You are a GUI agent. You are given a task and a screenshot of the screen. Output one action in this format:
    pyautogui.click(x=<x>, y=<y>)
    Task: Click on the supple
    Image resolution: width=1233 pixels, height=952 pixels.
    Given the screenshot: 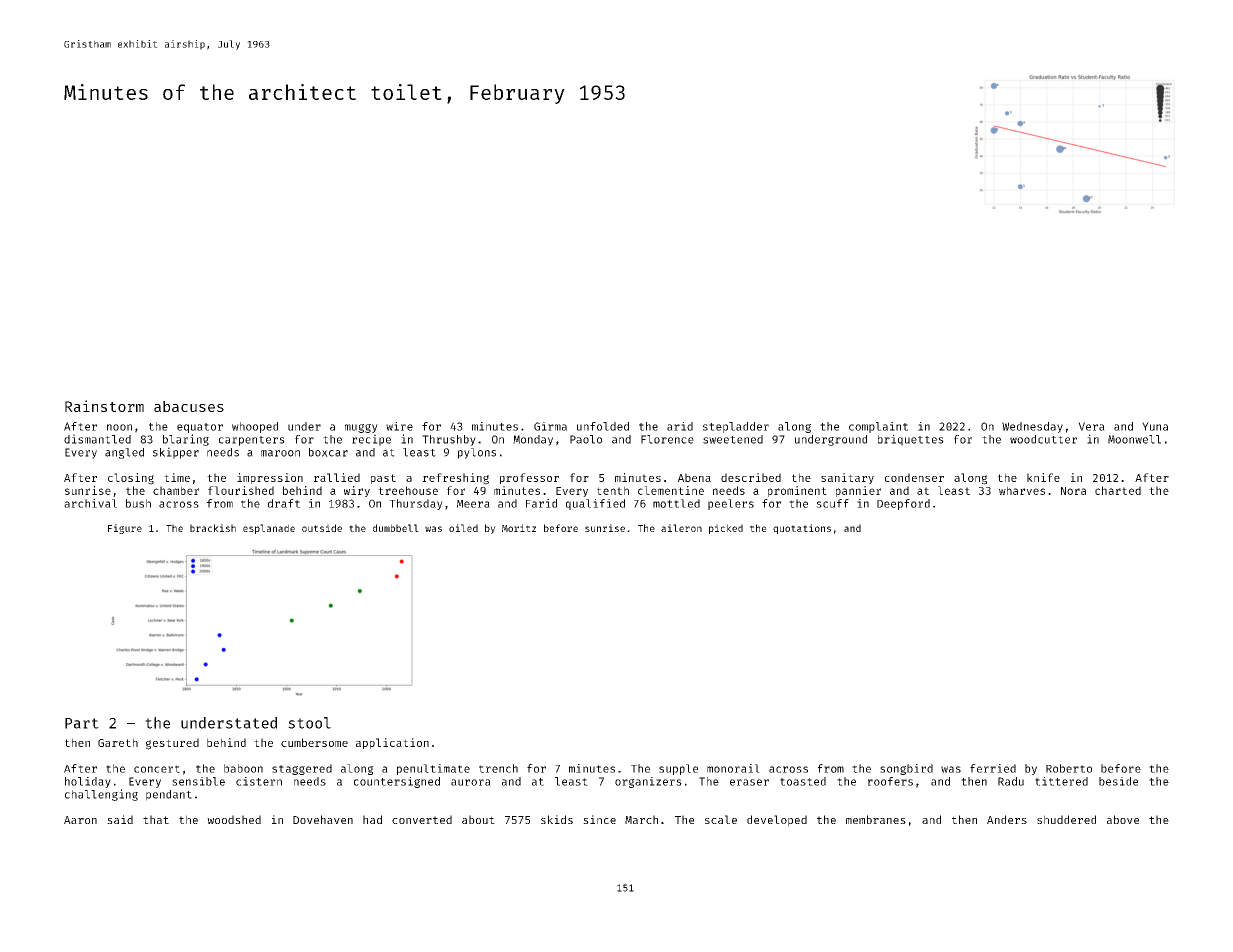 What is the action you would take?
    pyautogui.click(x=678, y=769)
